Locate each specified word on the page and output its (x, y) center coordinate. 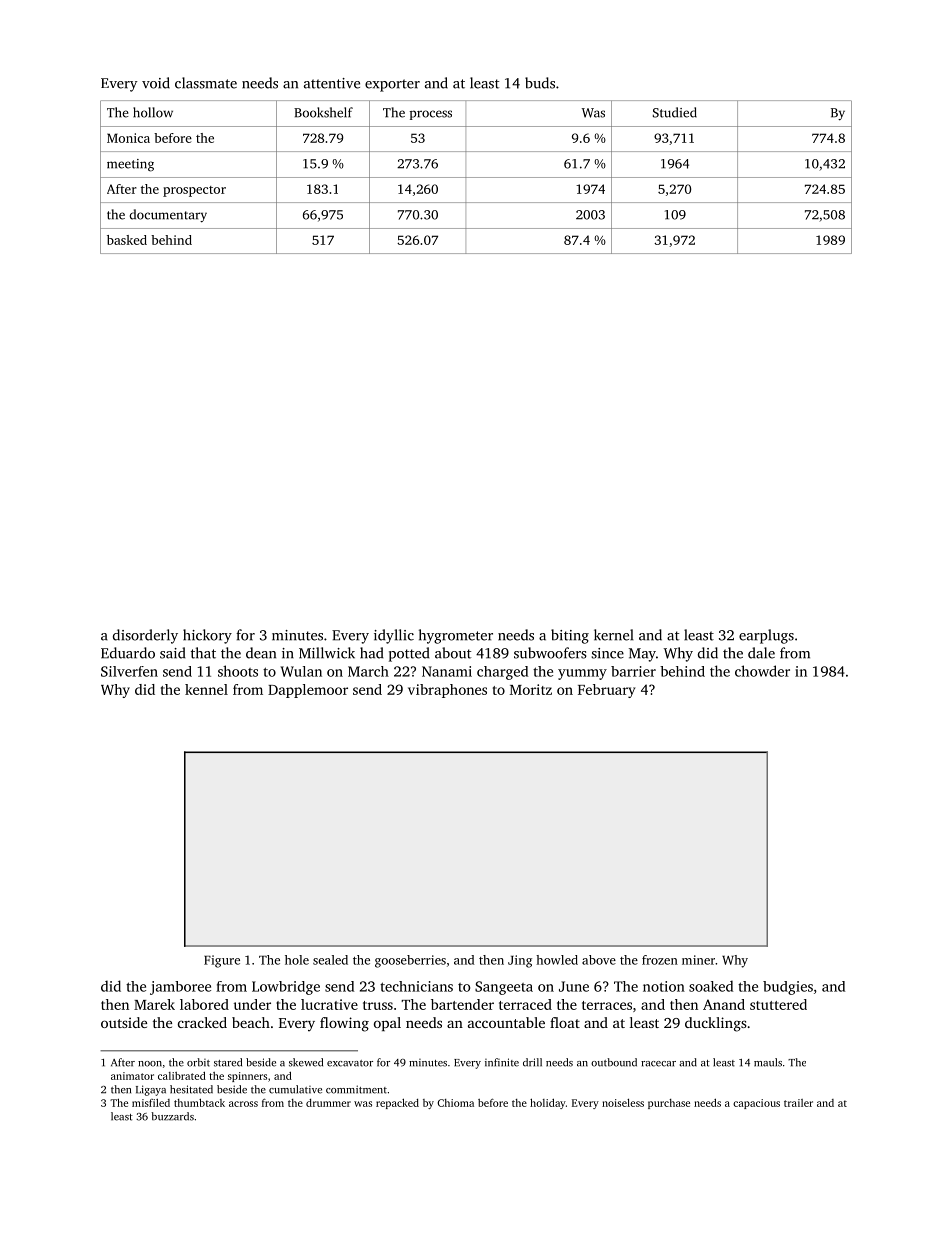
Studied (675, 112)
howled (557, 960)
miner (698, 960)
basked (127, 240)
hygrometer (456, 636)
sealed (330, 960)
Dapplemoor (308, 691)
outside (124, 1022)
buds (540, 83)
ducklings (716, 1024)
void (156, 83)
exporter (392, 85)
